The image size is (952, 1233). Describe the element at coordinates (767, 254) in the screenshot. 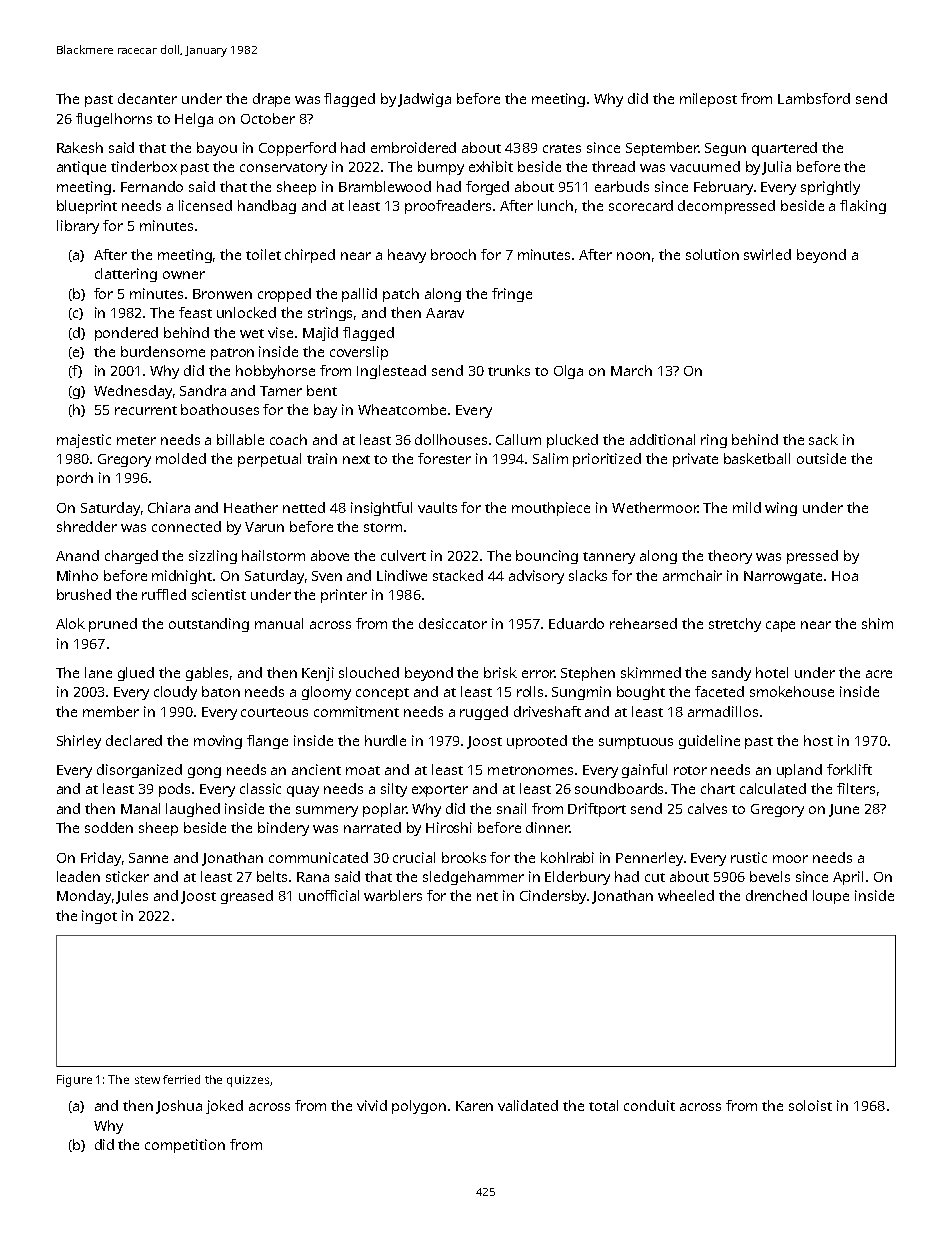

I see `swirled` at that location.
